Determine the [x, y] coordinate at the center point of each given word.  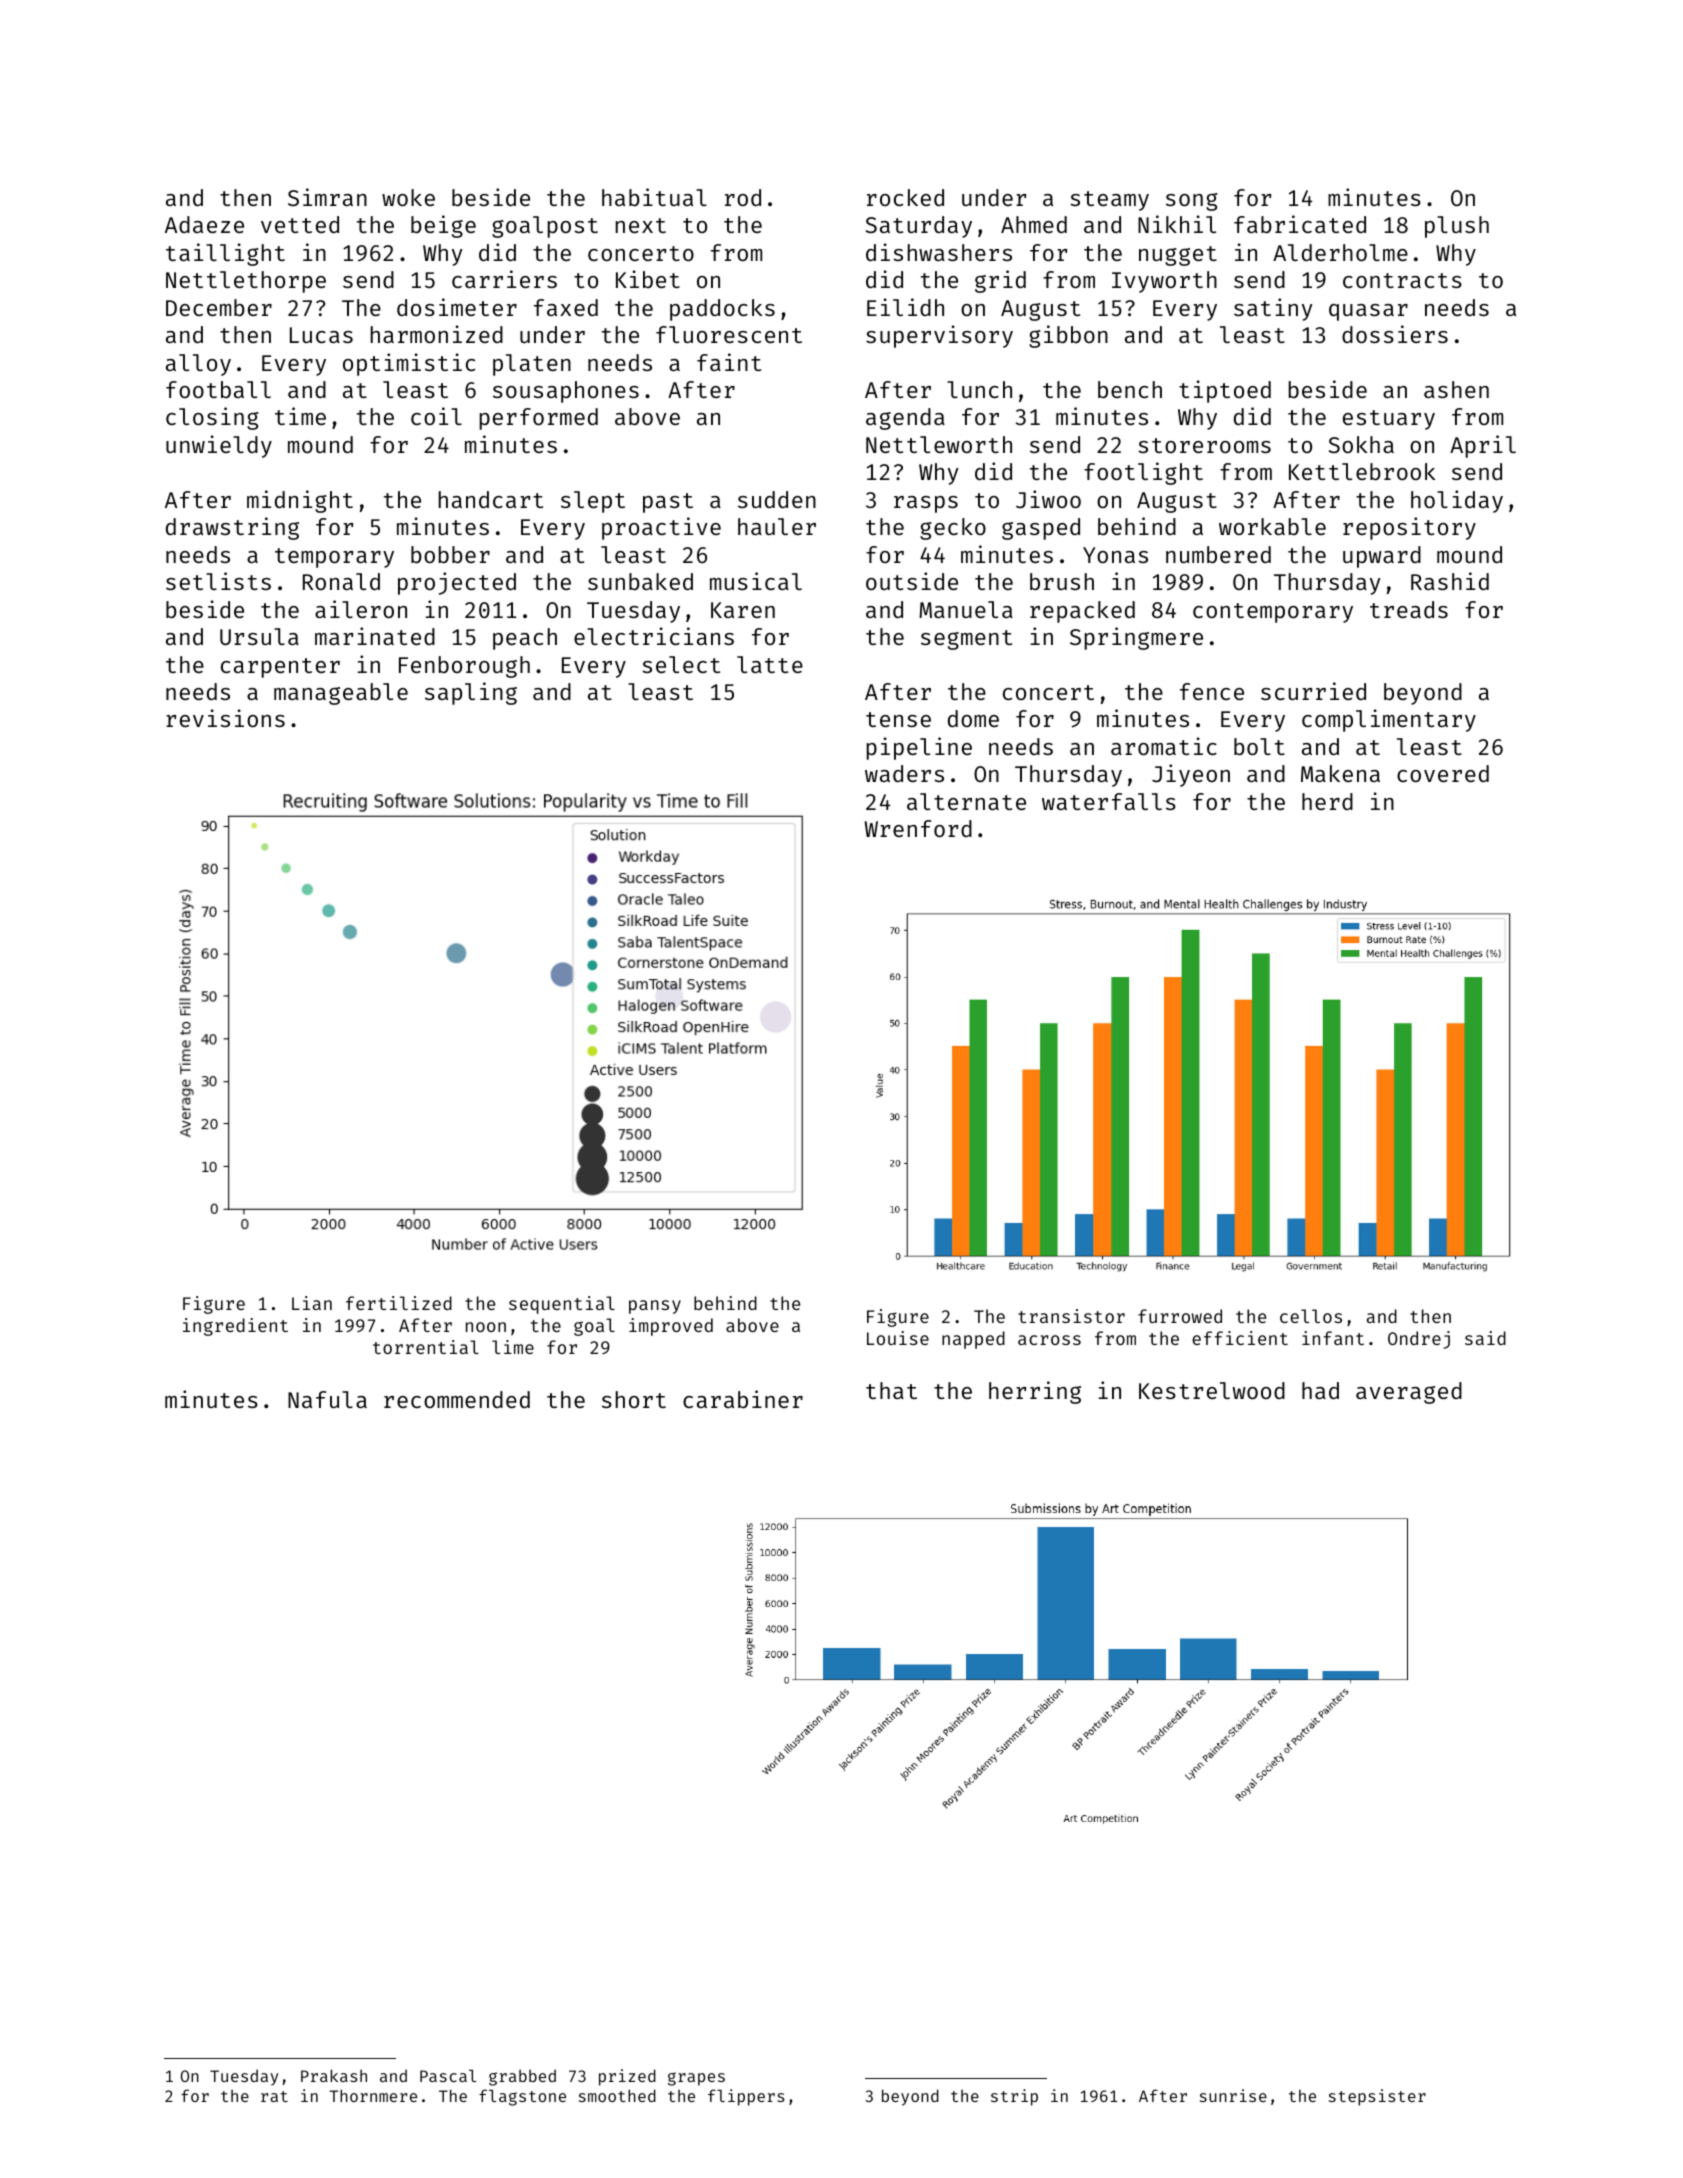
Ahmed [1034, 224]
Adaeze [204, 224]
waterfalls [1109, 801]
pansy [655, 1307]
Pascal [448, 2076]
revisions [225, 718]
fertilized [399, 1303]
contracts [1402, 280]
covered [1443, 773]
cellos [1311, 1316]
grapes [696, 2079]
